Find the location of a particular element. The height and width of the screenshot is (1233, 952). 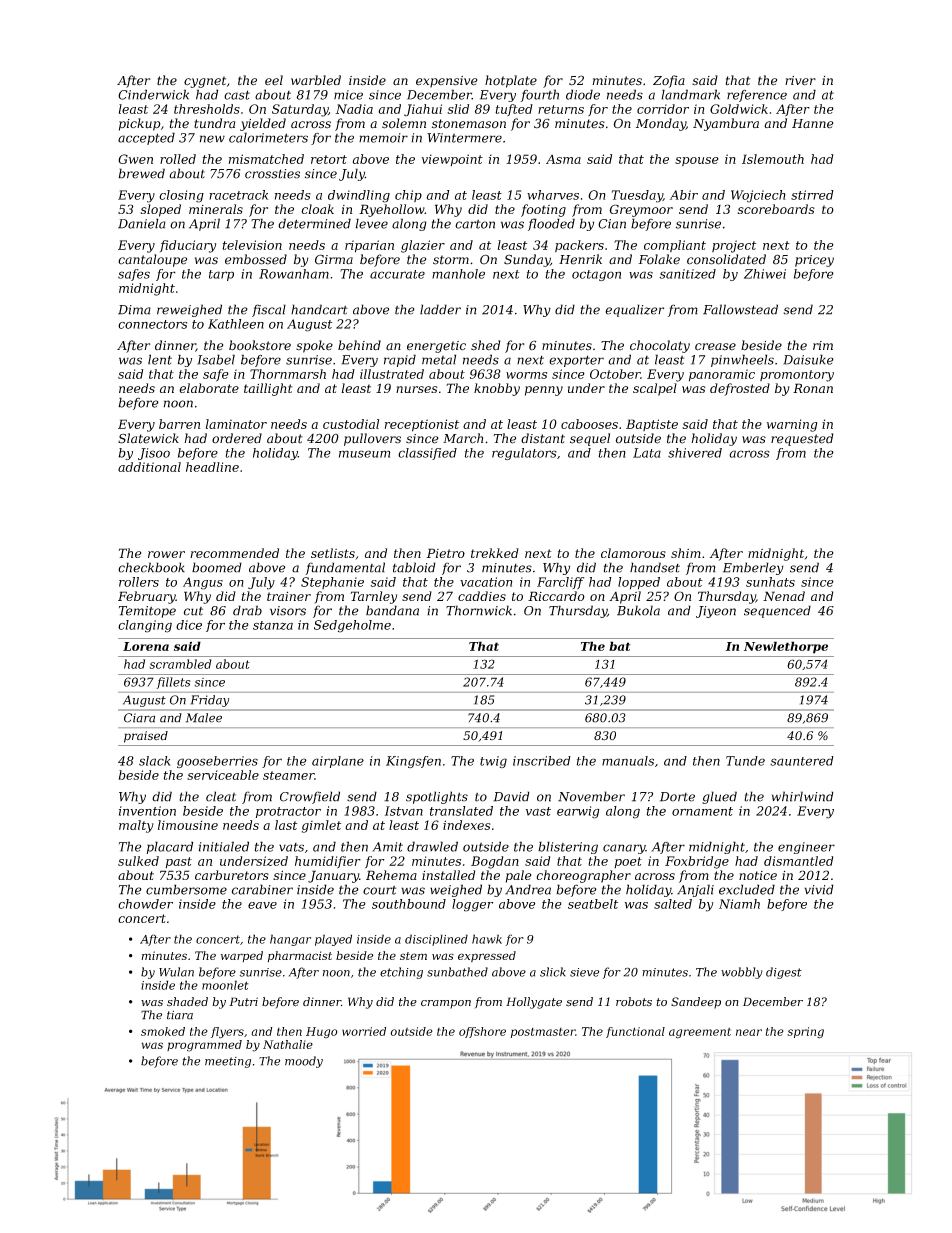

cleat is located at coordinates (221, 796).
